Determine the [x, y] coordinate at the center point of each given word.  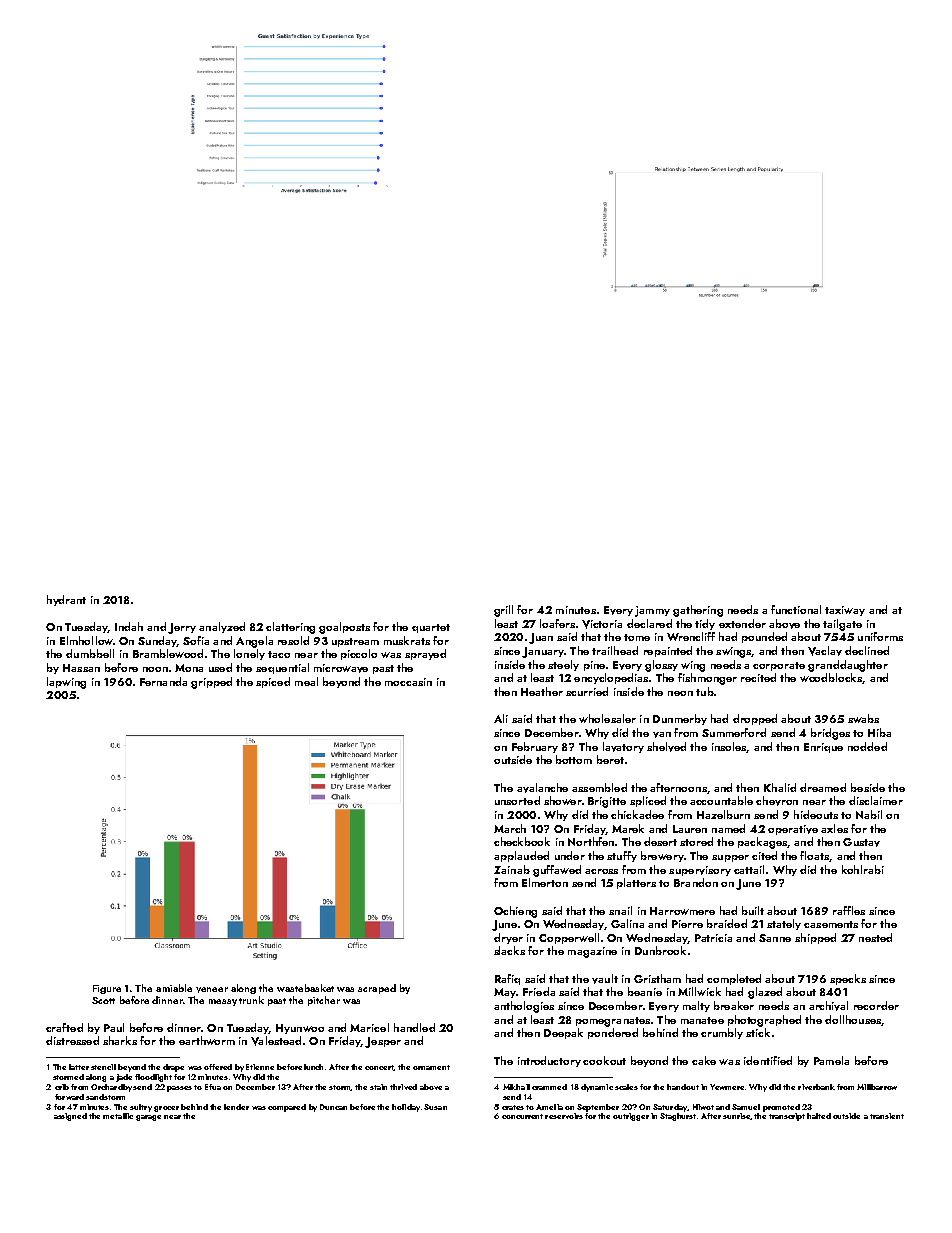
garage [148, 1118]
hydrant [66, 600]
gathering [698, 611]
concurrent [522, 1116]
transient [887, 1116]
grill [503, 611]
